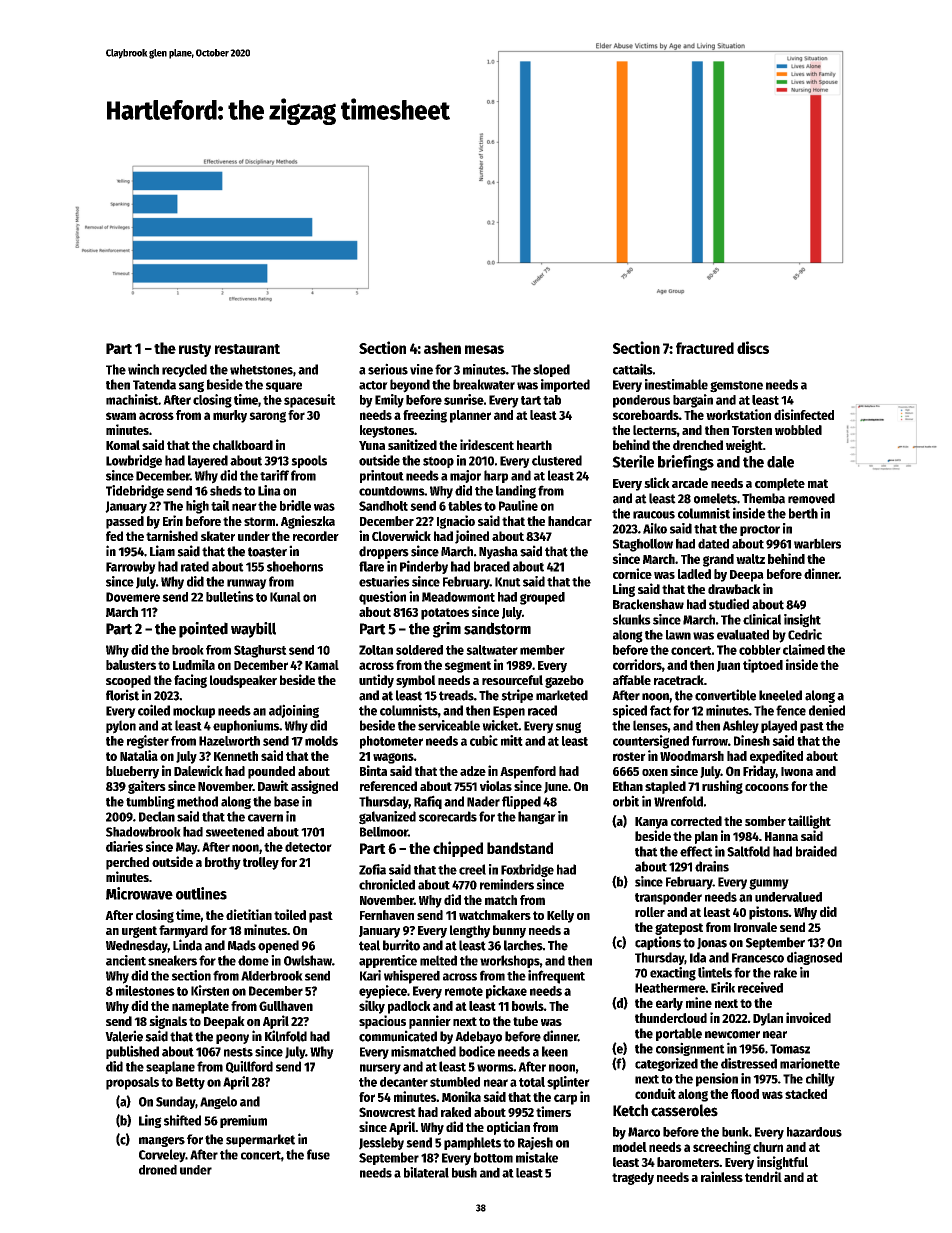 This screenshot has width=952, height=1233. Describe the element at coordinates (260, 651) in the screenshot. I see `Staghurst` at that location.
